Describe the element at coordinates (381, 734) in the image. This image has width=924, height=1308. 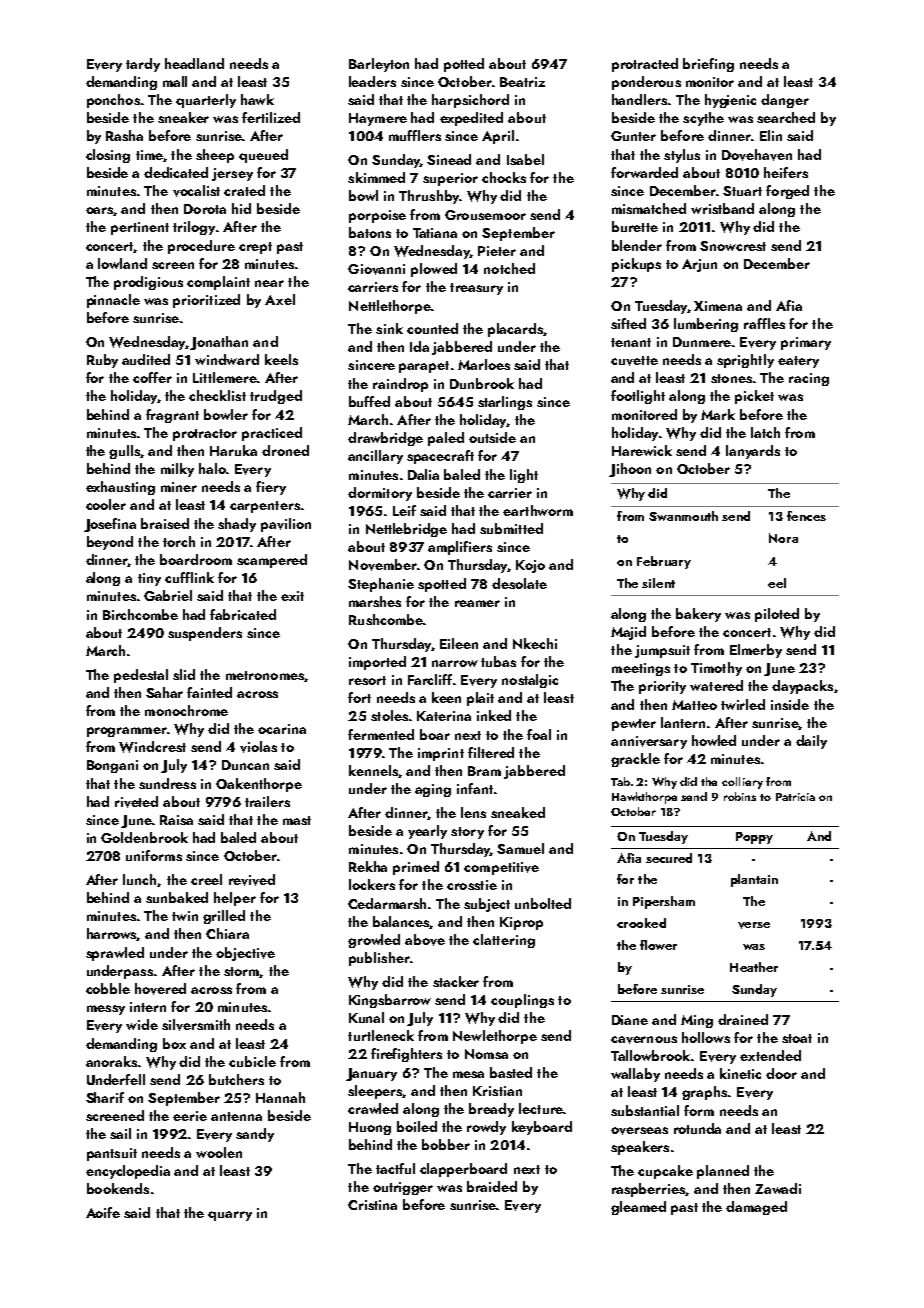
I see `fermented` at that location.
